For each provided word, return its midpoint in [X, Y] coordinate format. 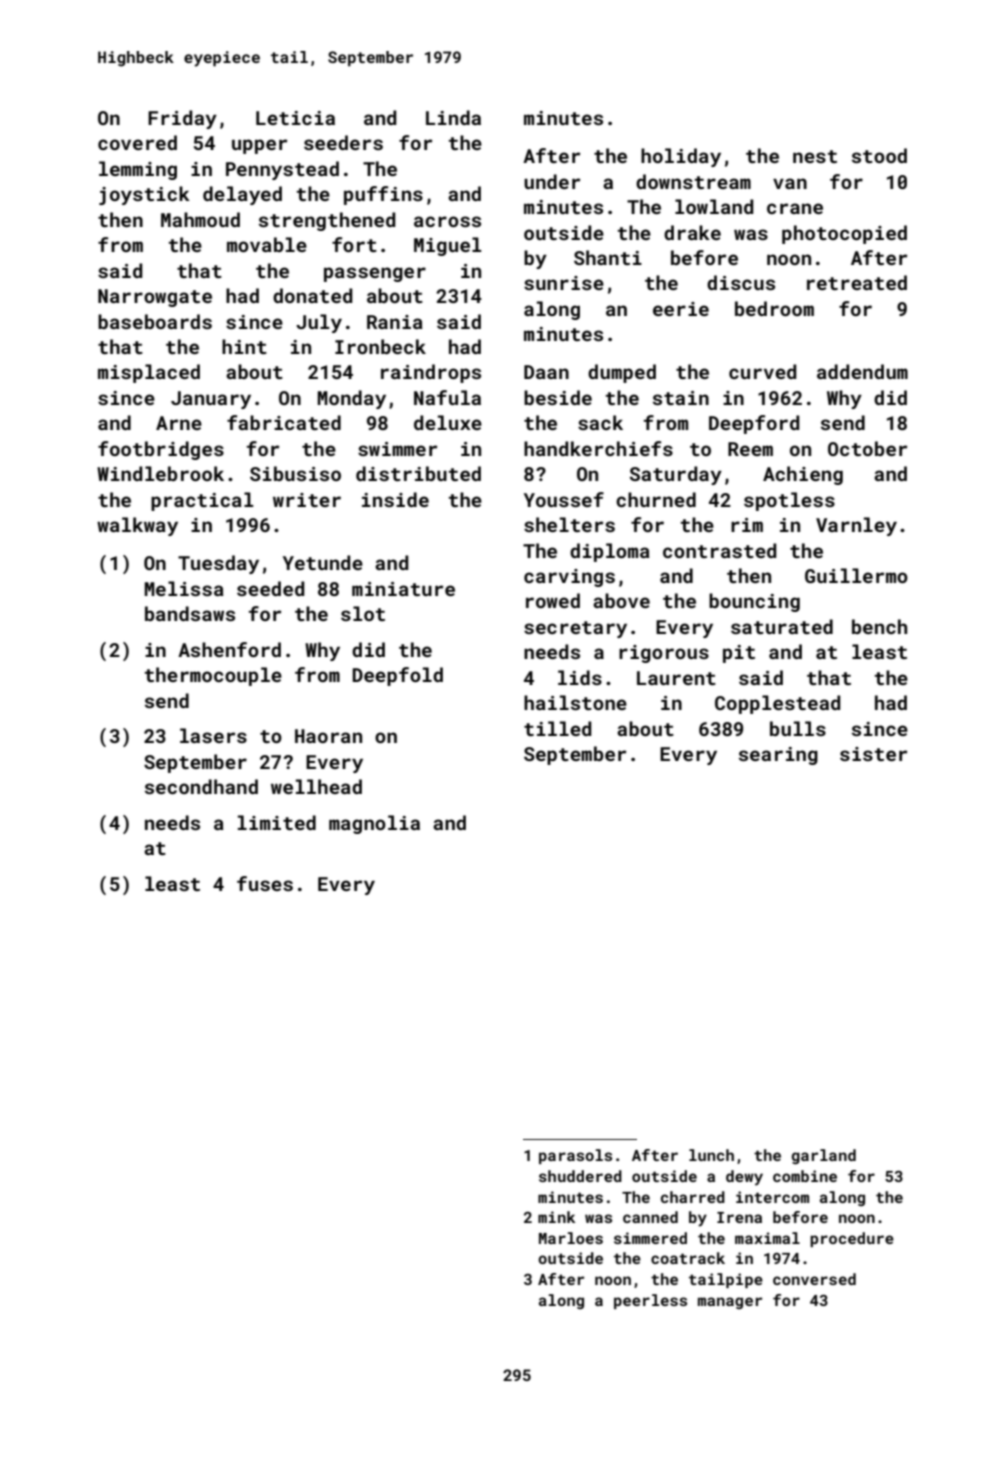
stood [879, 155]
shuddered [580, 1176]
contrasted [720, 550]
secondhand [201, 786]
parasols [575, 1156]
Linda [453, 117]
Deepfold [397, 676]
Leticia [295, 118]
